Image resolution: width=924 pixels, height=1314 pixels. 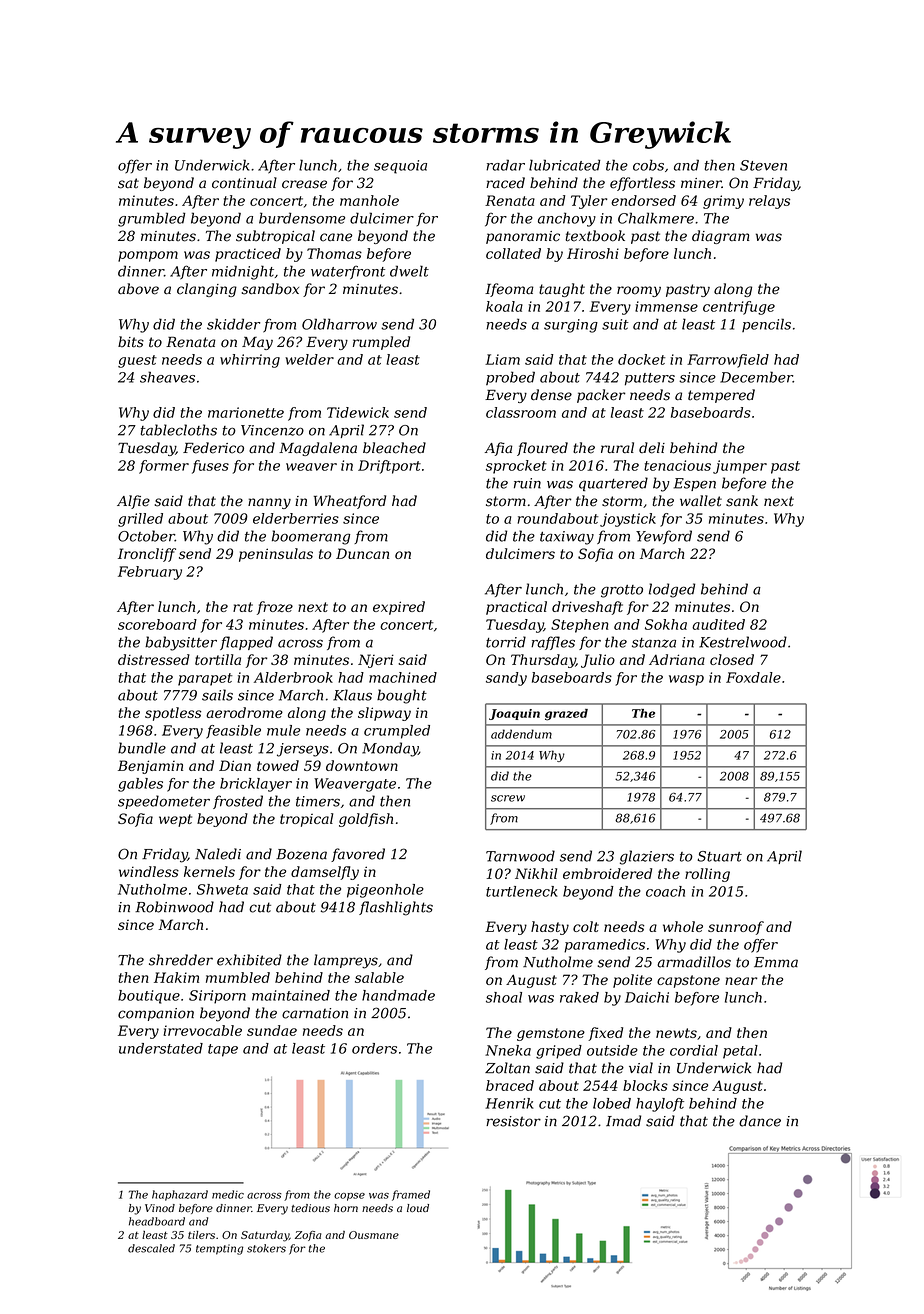 What do you see at coordinates (720, 237) in the page?
I see `diagram` at bounding box center [720, 237].
